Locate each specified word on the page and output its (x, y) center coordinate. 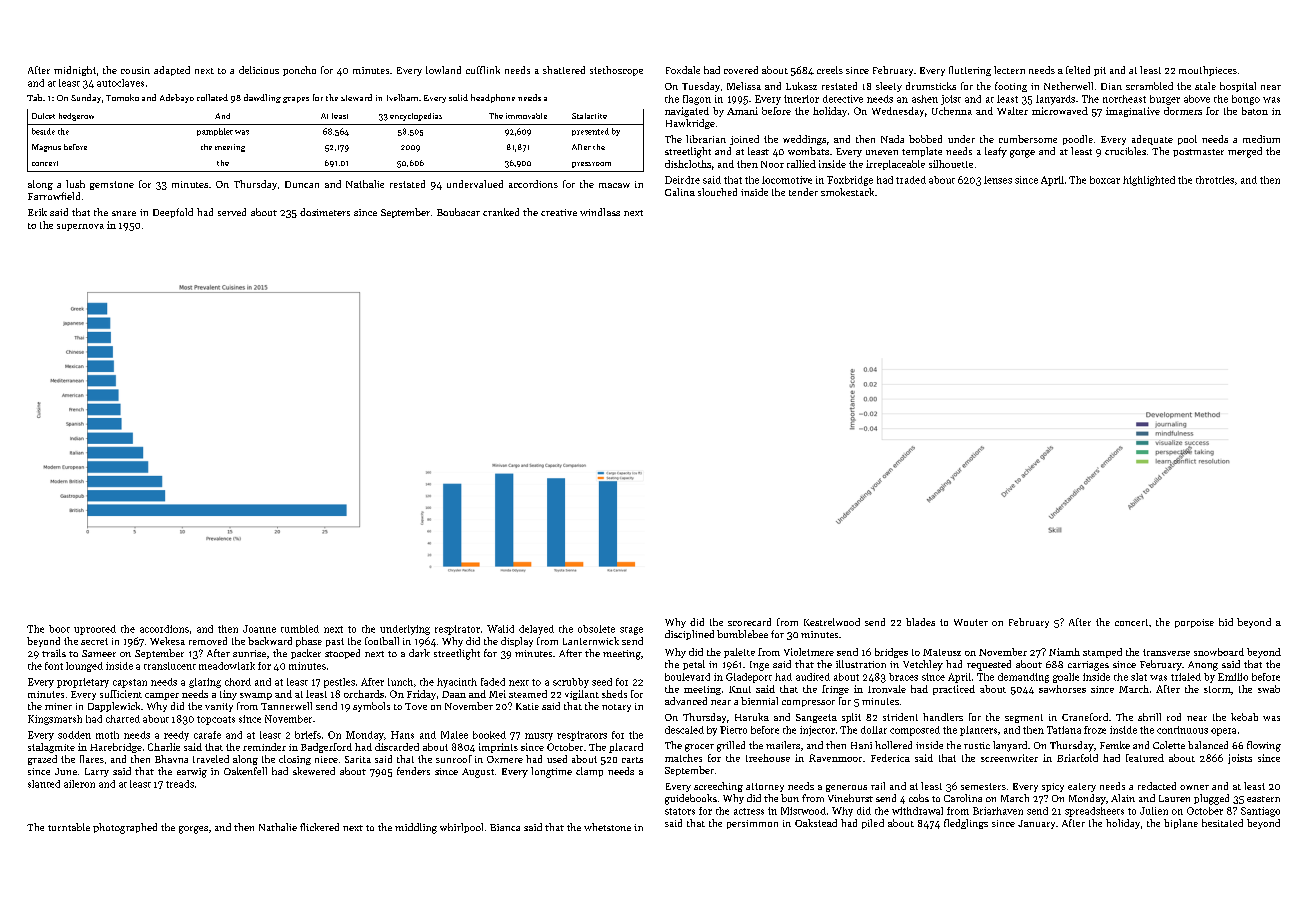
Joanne (259, 629)
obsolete (596, 629)
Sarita (358, 759)
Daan (454, 694)
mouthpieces (1208, 71)
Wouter (971, 622)
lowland (443, 70)
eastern (1263, 799)
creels (830, 70)
